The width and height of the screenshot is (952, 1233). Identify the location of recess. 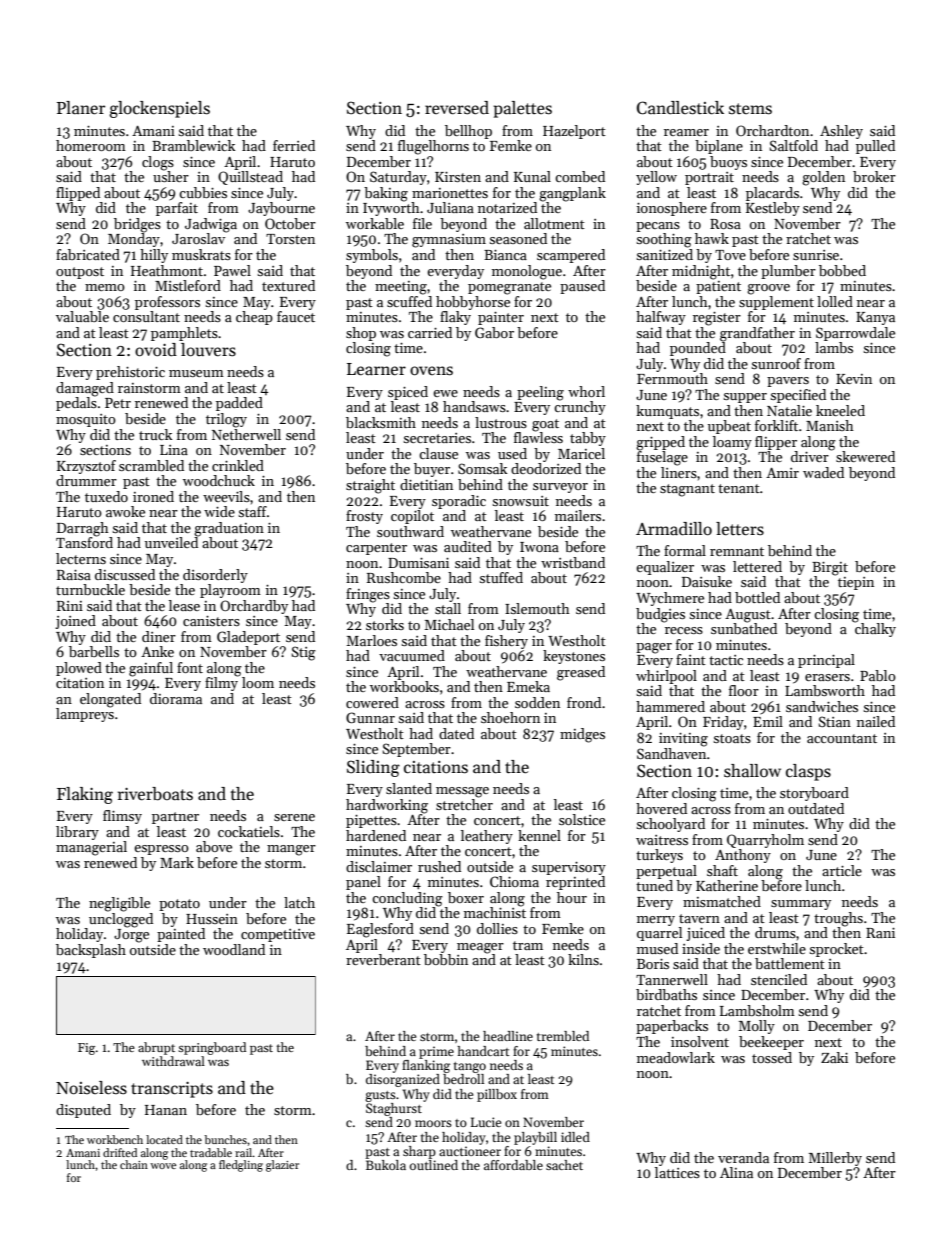
(684, 630).
